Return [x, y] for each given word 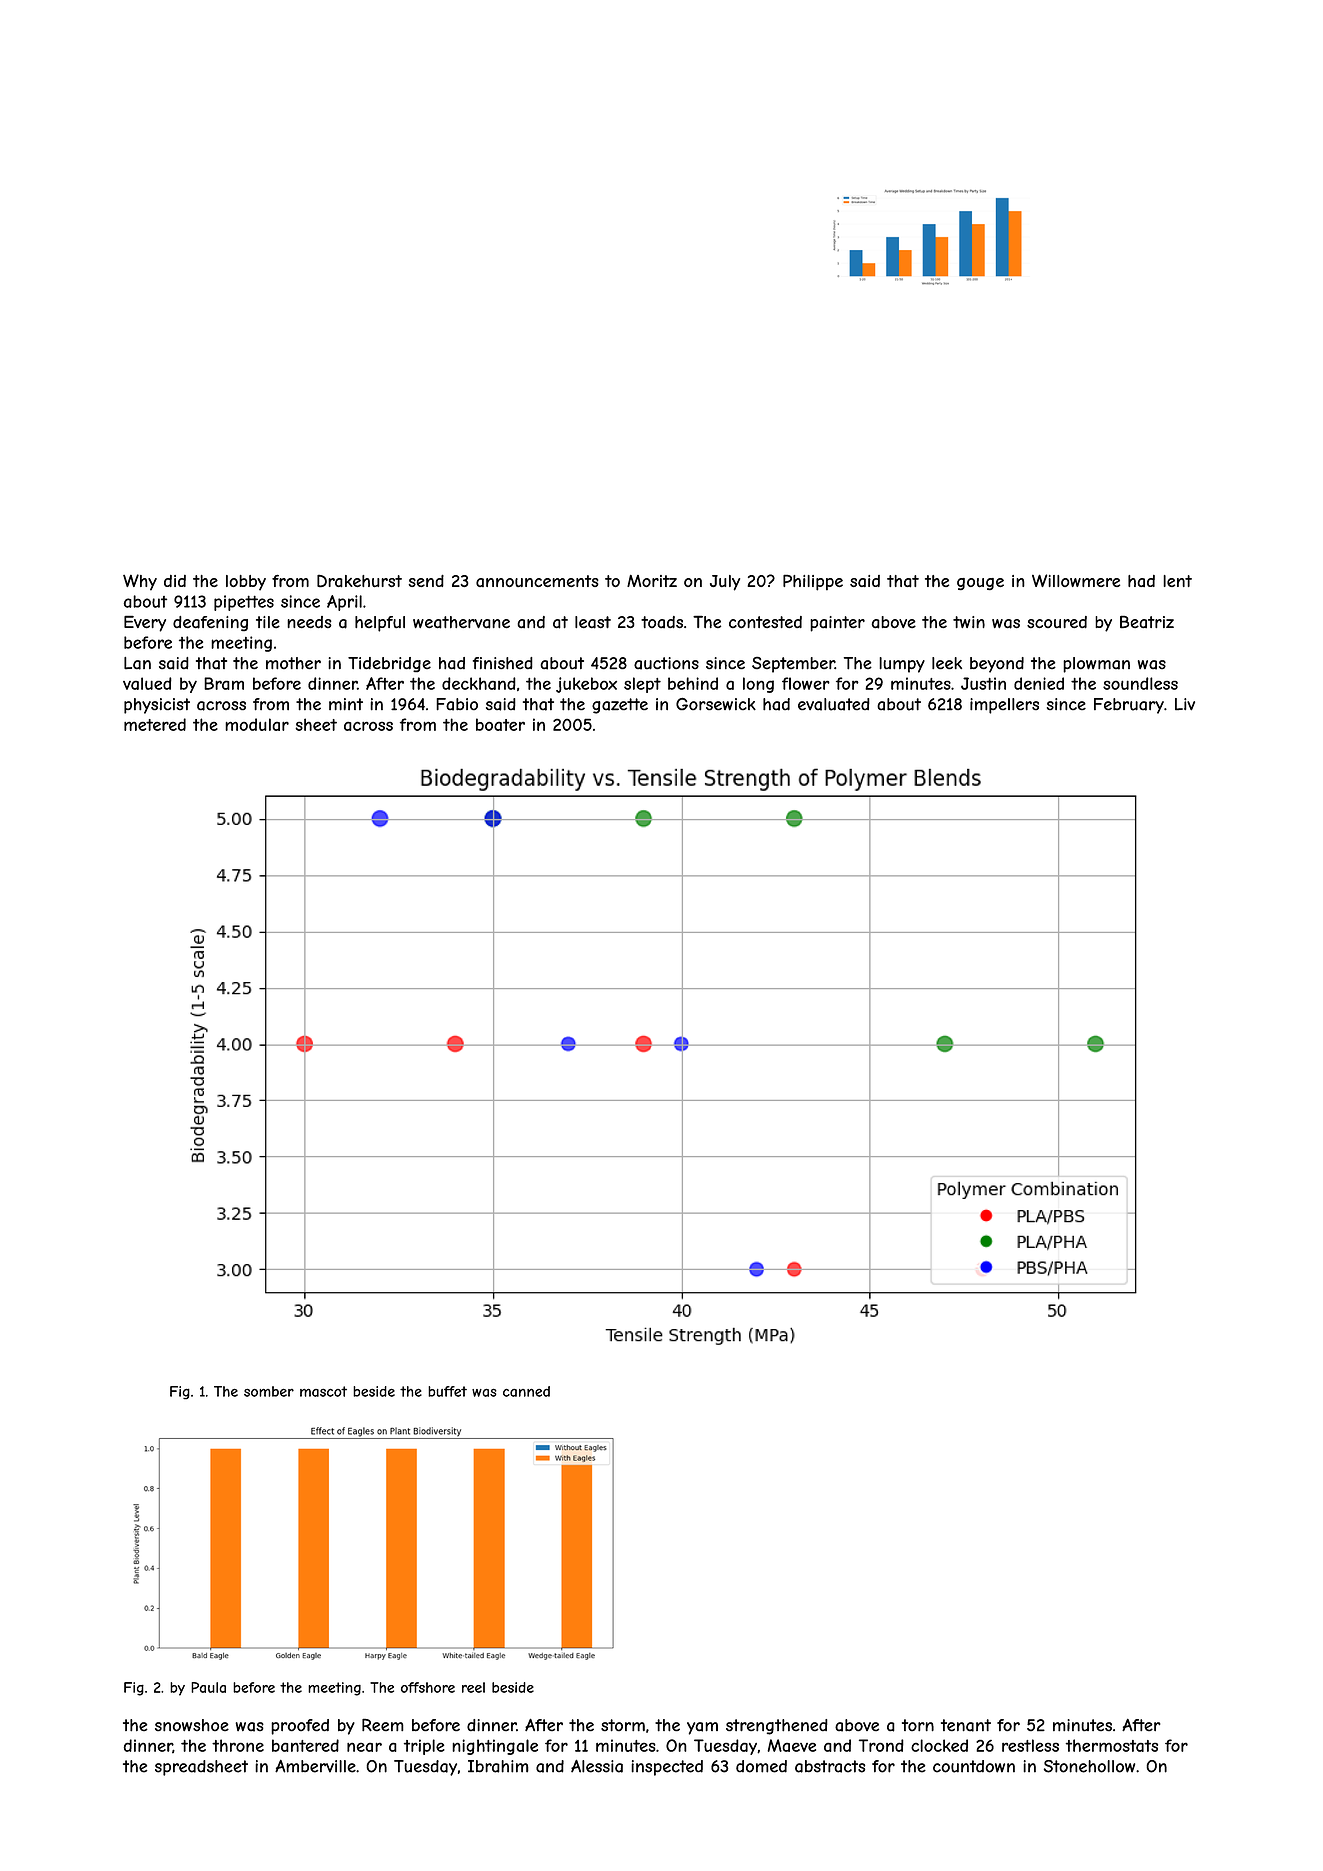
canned [526, 1391]
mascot [323, 1391]
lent [1177, 581]
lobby [246, 583]
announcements [537, 581]
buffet [447, 1391]
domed [761, 1766]
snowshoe [192, 1725]
